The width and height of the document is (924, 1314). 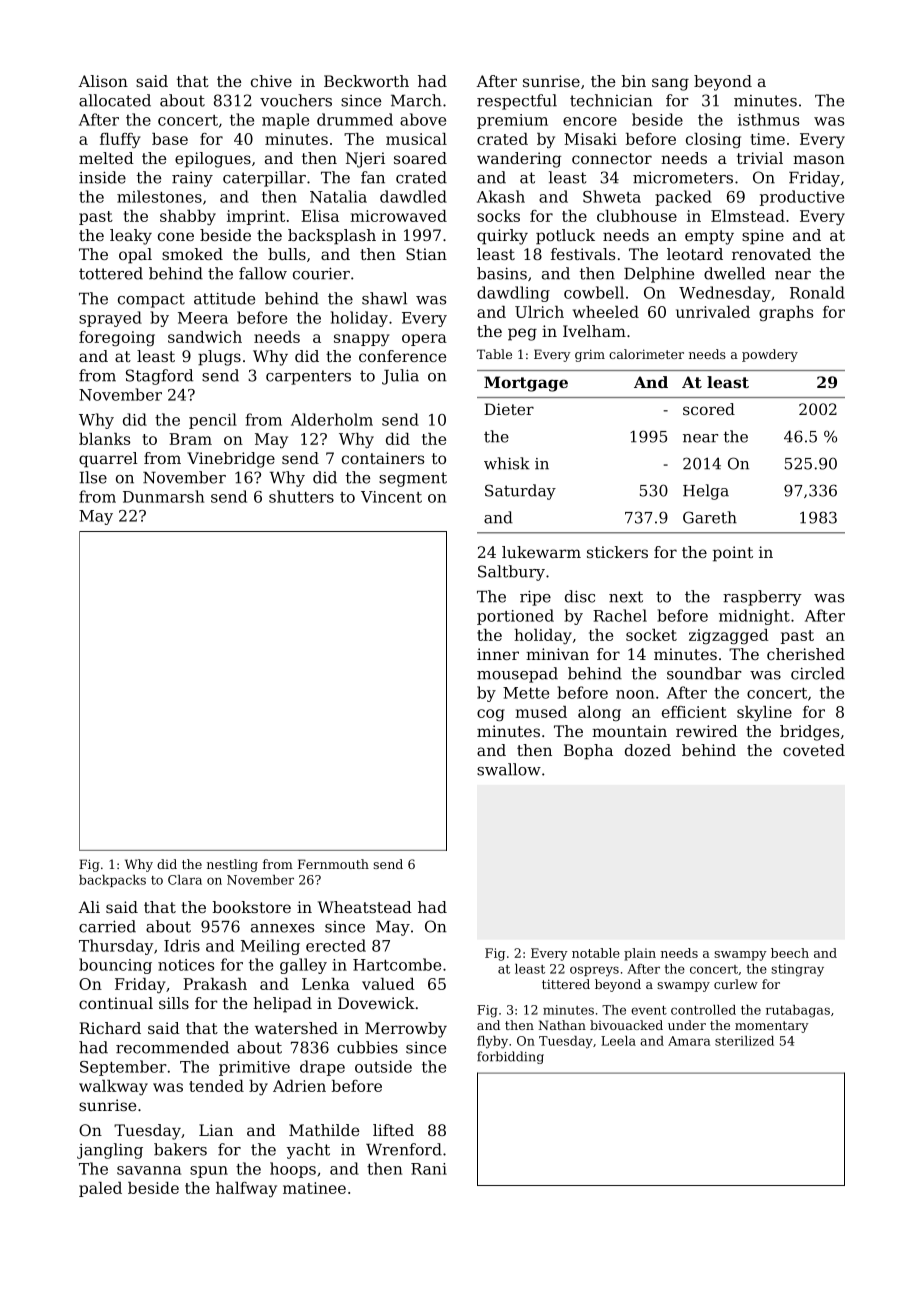 What do you see at coordinates (683, 198) in the document?
I see `packed` at bounding box center [683, 198].
